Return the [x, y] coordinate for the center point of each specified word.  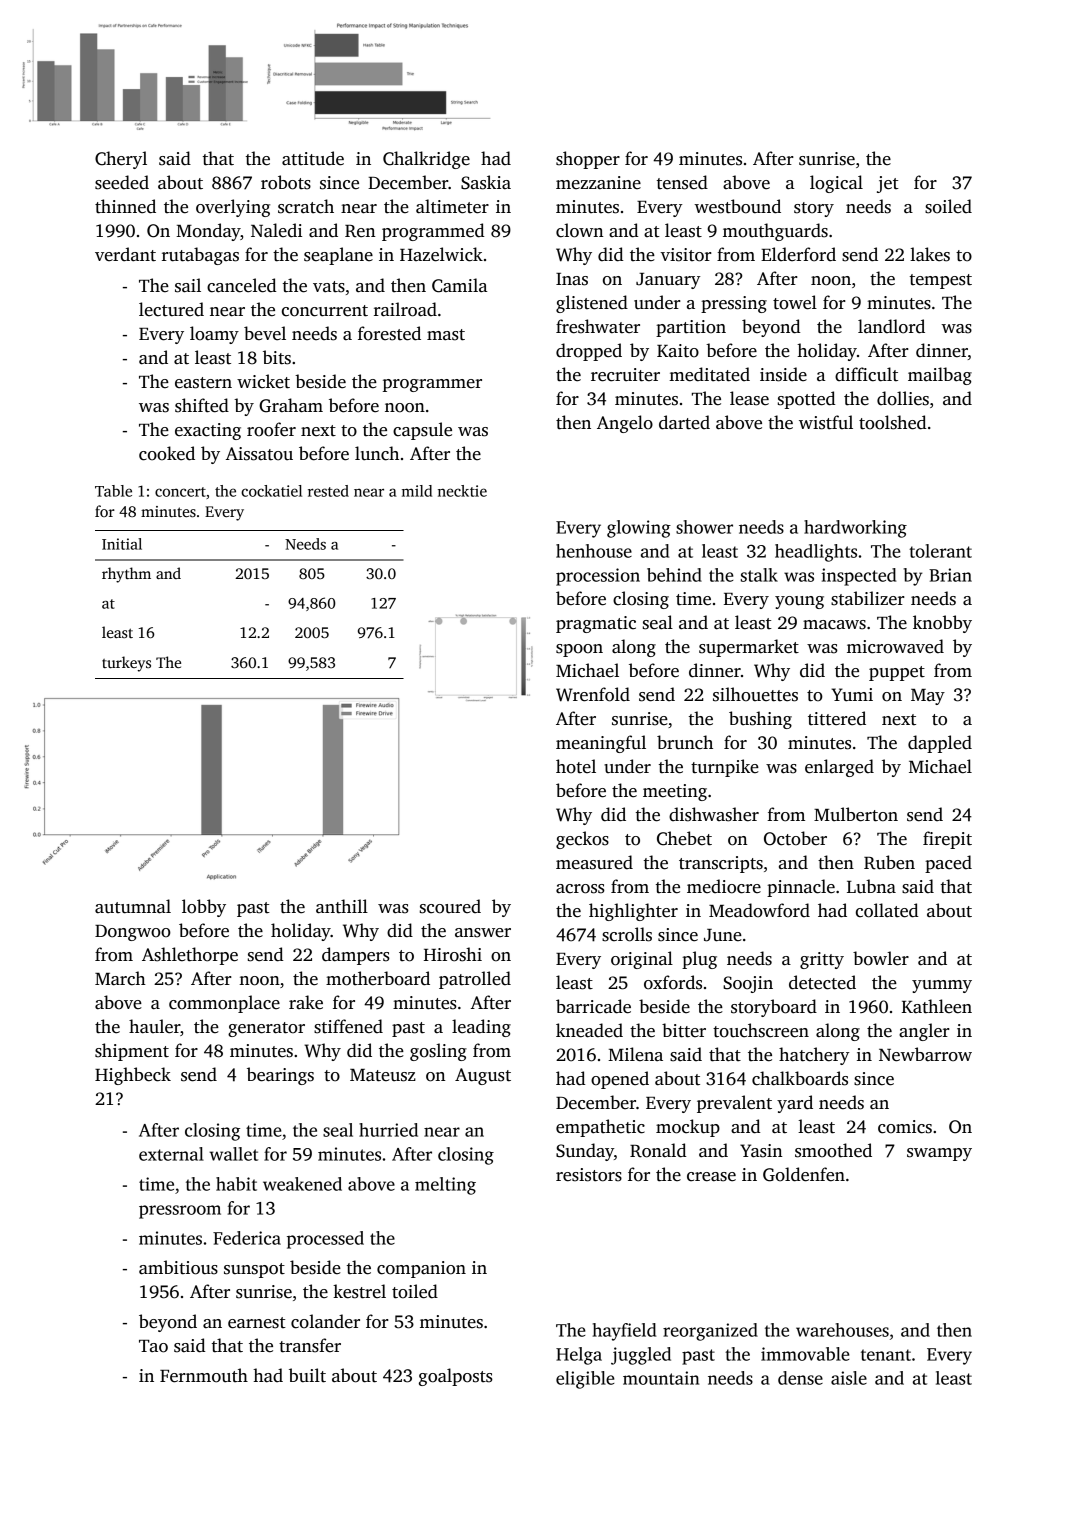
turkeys [126, 664]
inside [783, 374]
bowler [881, 958]
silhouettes [755, 694]
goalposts [456, 1377]
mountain [661, 1378]
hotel [576, 766]
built [307, 1375]
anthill [342, 906]
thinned [125, 206]
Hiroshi [453, 954]
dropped [589, 352]
